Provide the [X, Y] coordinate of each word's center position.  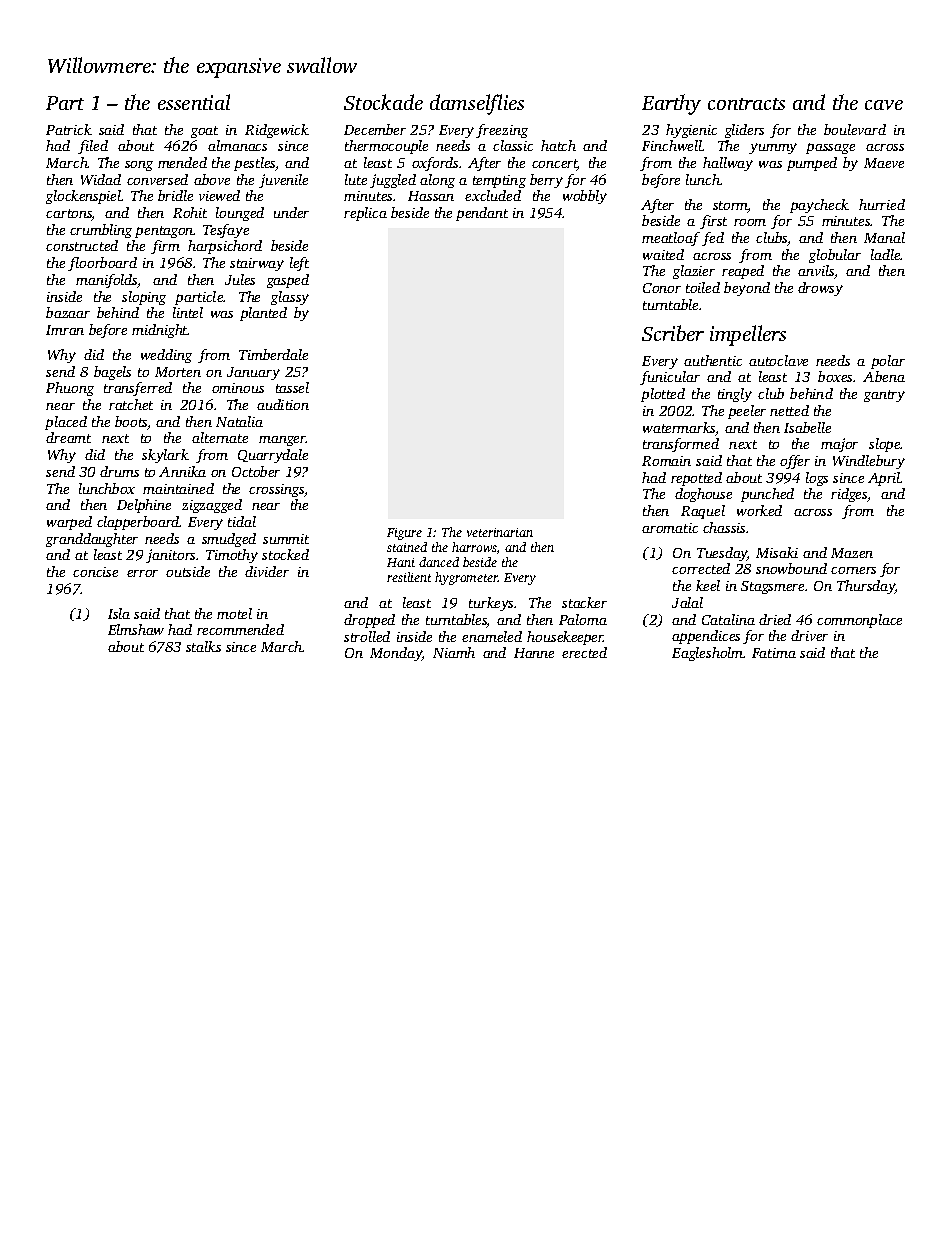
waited [663, 254]
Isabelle [807, 427]
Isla [119, 613]
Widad [101, 179]
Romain [666, 461]
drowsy [820, 289]
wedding [166, 356]
